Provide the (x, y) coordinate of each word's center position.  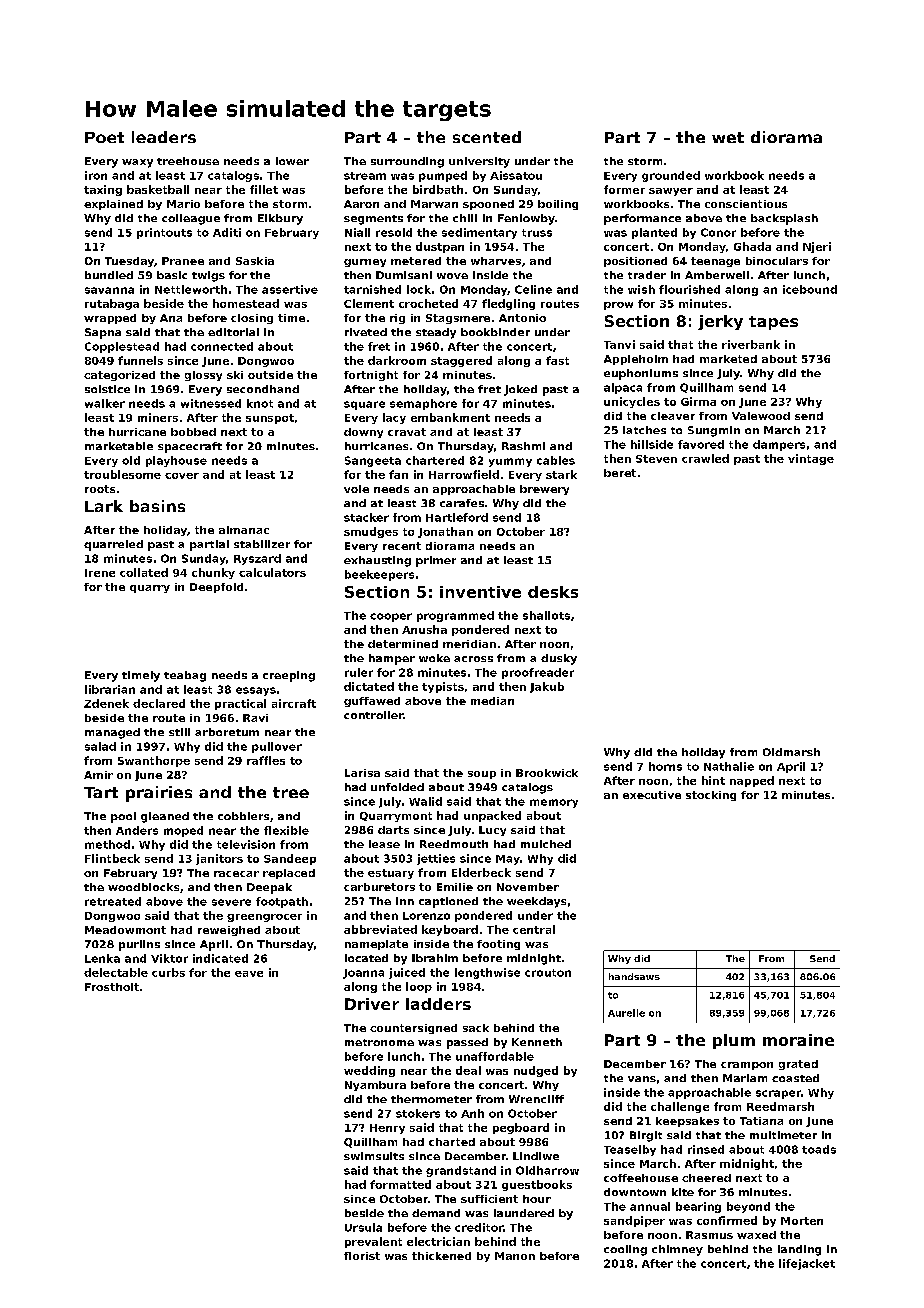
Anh (472, 1113)
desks (553, 592)
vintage (811, 459)
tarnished (372, 289)
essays (256, 691)
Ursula (363, 1227)
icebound (810, 289)
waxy (137, 163)
